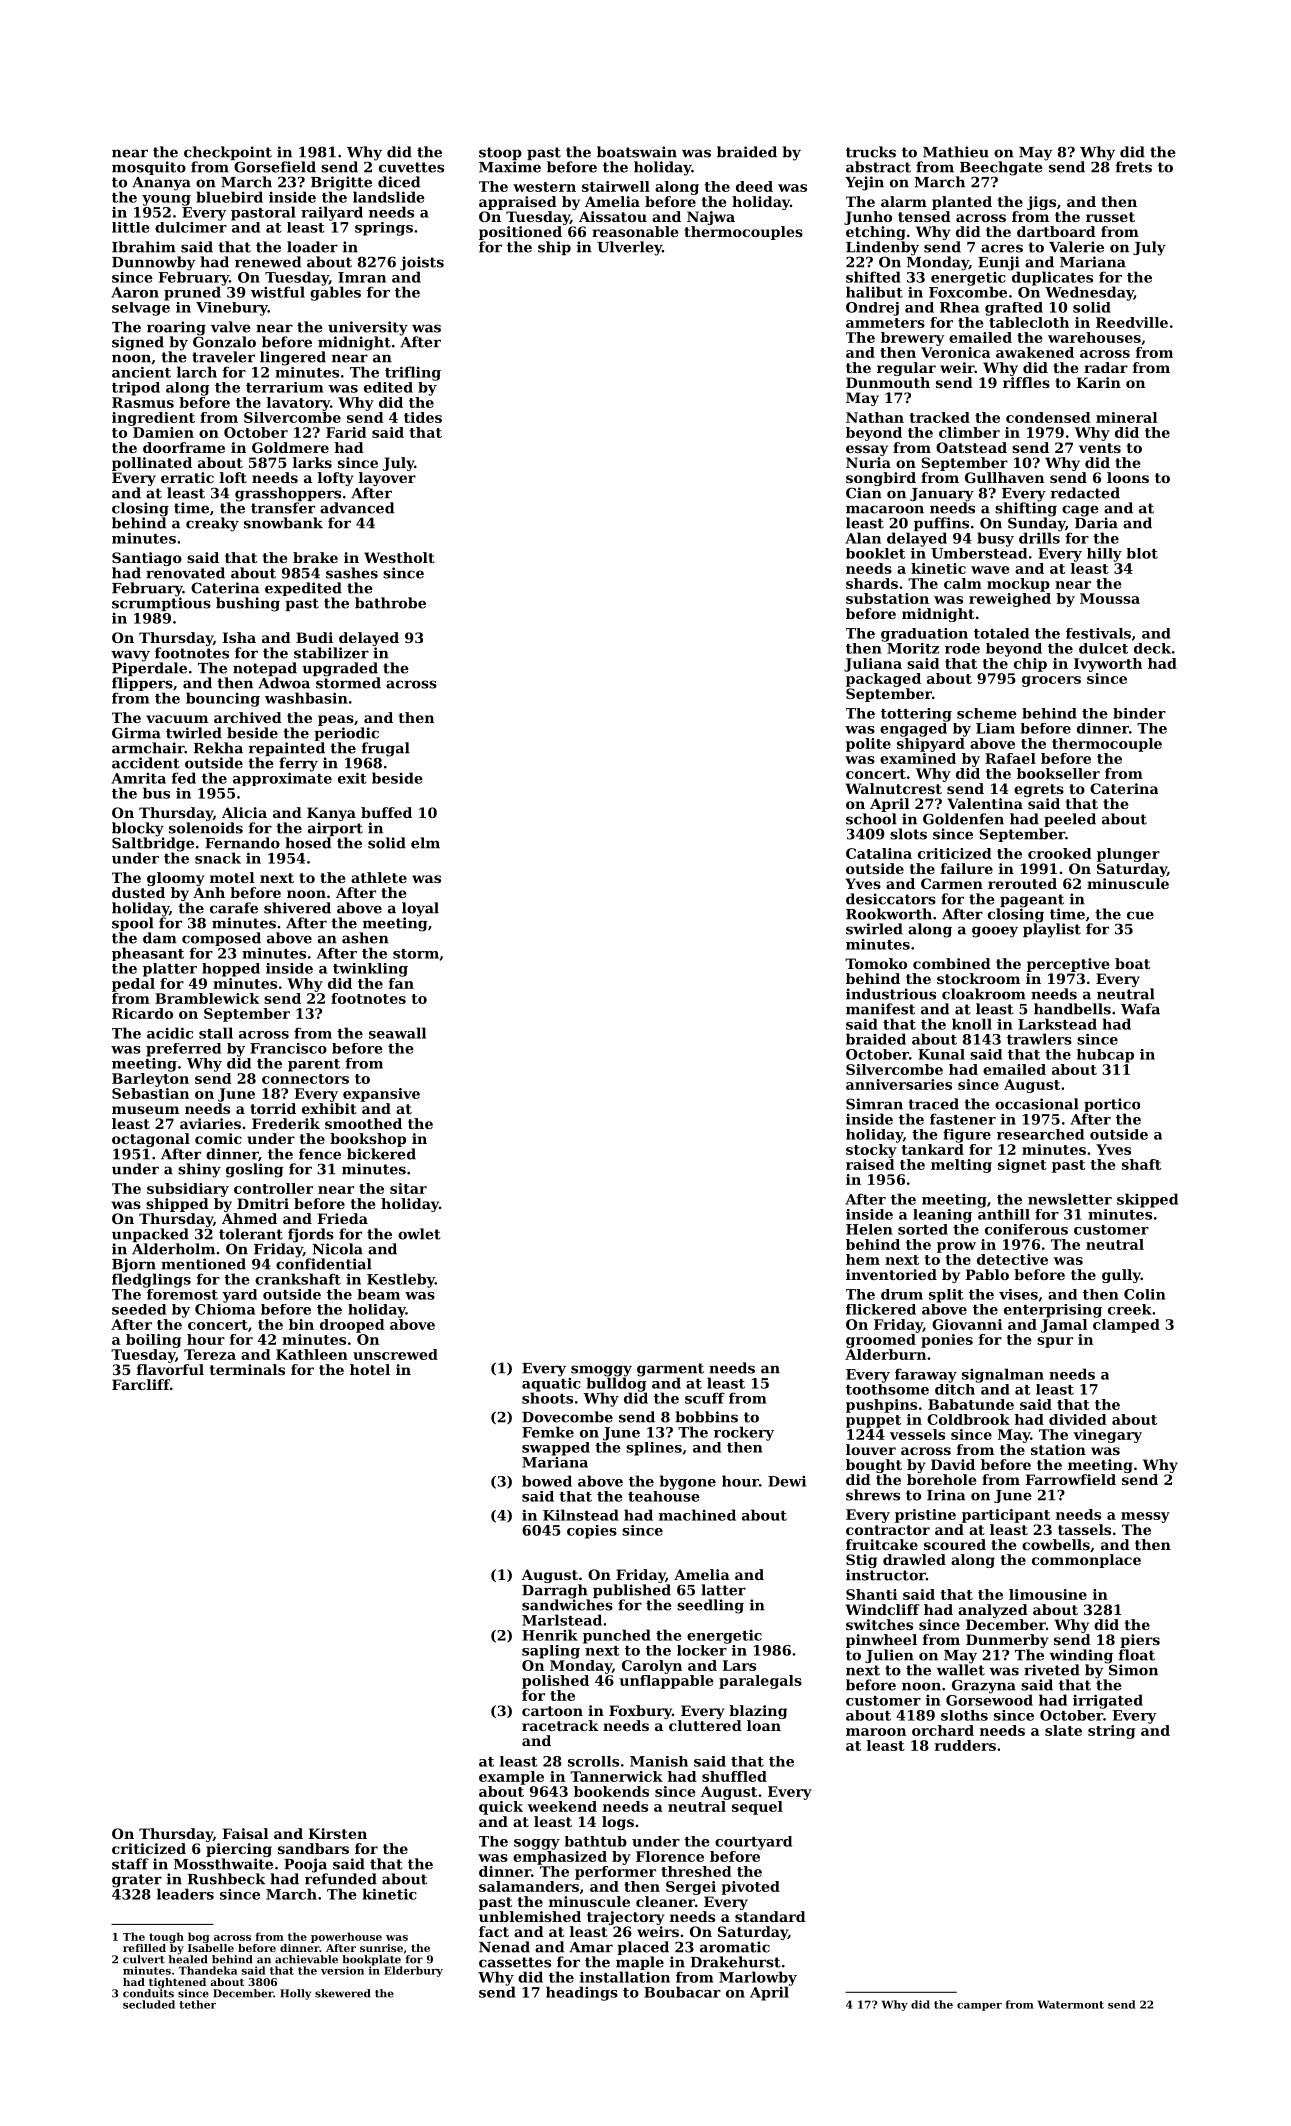 The image size is (1291, 2126). Describe the element at coordinates (1001, 168) in the screenshot. I see `Beechgate` at that location.
